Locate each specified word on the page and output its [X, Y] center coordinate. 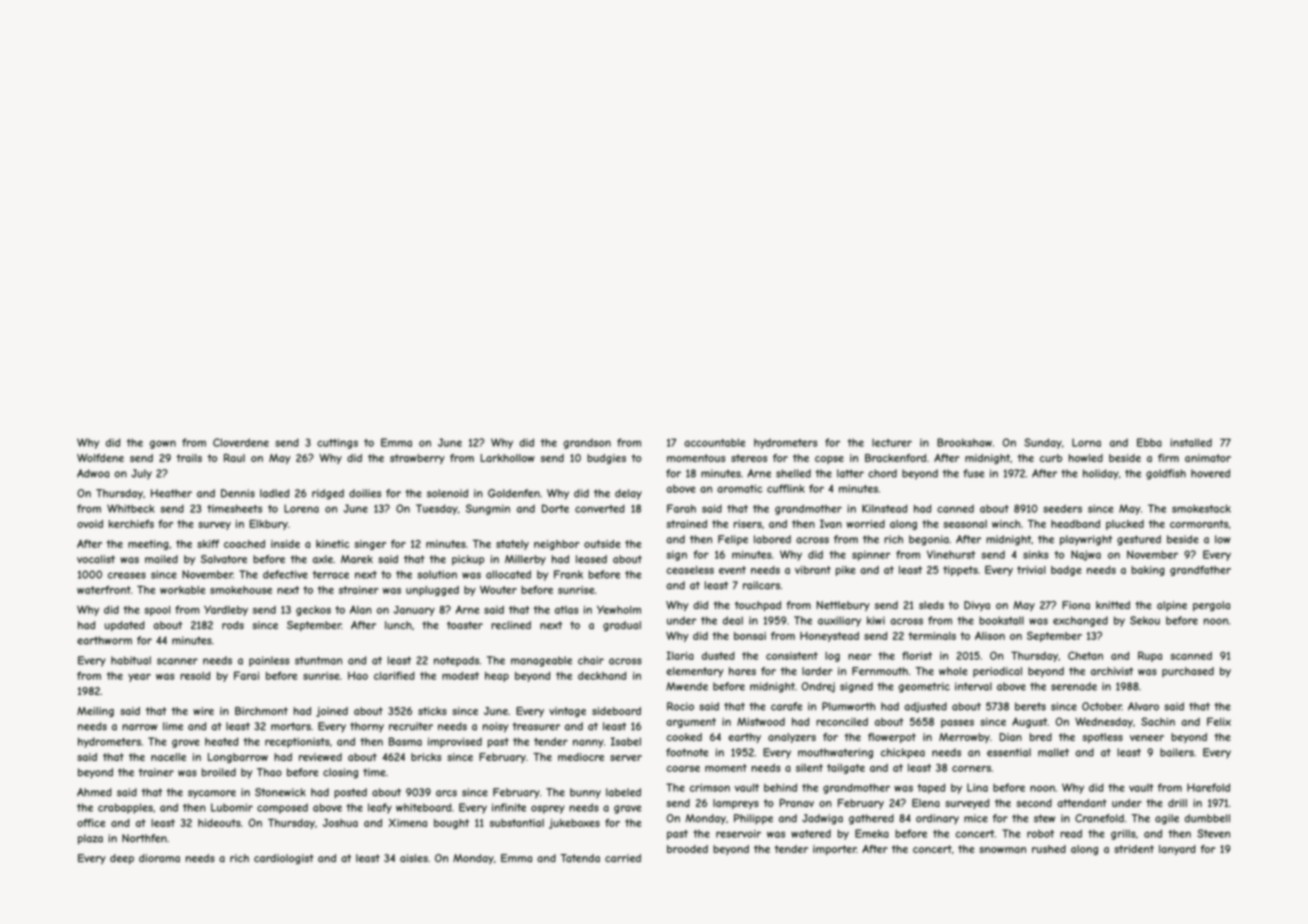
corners [971, 768]
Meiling [95, 712]
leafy [380, 808]
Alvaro [1143, 706]
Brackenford [895, 458]
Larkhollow [507, 458]
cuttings [337, 443]
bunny [585, 793]
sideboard [616, 711]
